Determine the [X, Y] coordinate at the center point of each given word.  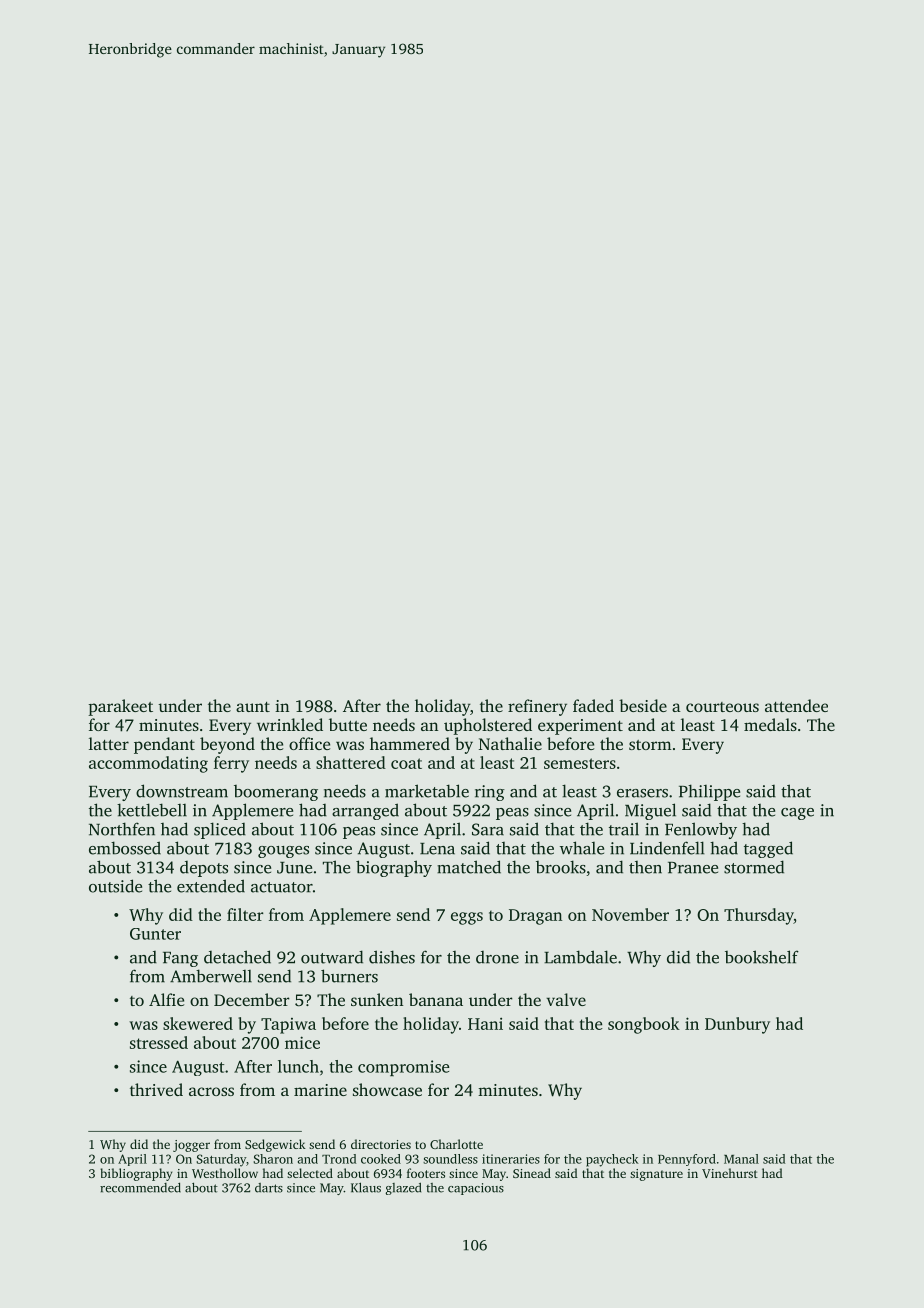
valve [566, 999]
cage [797, 814]
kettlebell [152, 810]
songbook [644, 1025]
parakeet [120, 707]
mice [302, 1042]
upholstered [488, 726]
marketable [427, 791]
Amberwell [211, 976]
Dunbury [737, 1025]
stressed [159, 1042]
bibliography [136, 1174]
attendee [796, 705]
